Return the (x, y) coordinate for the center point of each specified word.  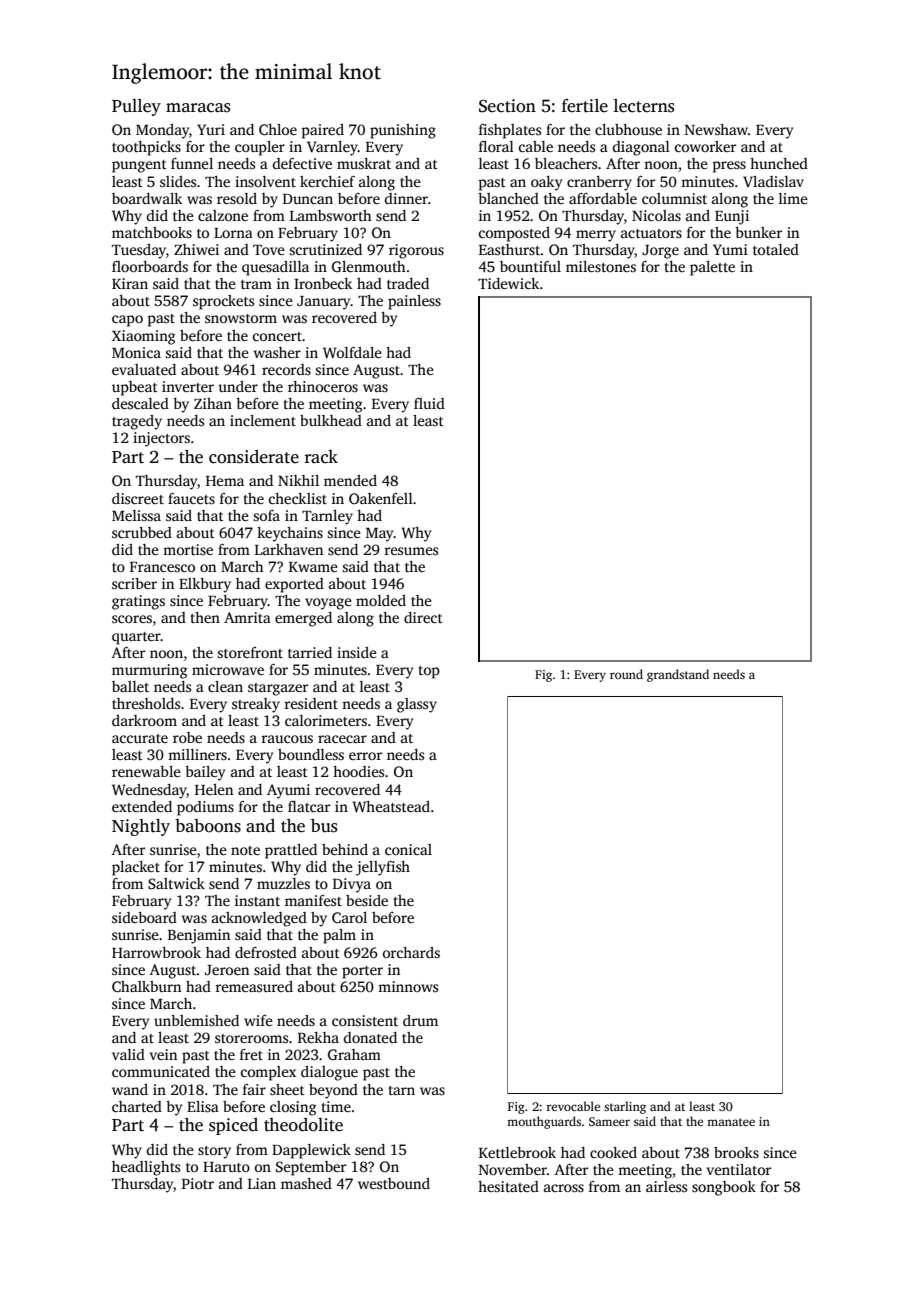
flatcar (309, 806)
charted (137, 1106)
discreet (138, 498)
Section (507, 106)
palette (712, 268)
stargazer (278, 689)
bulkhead (331, 420)
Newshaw (716, 129)
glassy (417, 705)
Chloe (278, 129)
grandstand (678, 675)
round (626, 674)
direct (423, 617)
